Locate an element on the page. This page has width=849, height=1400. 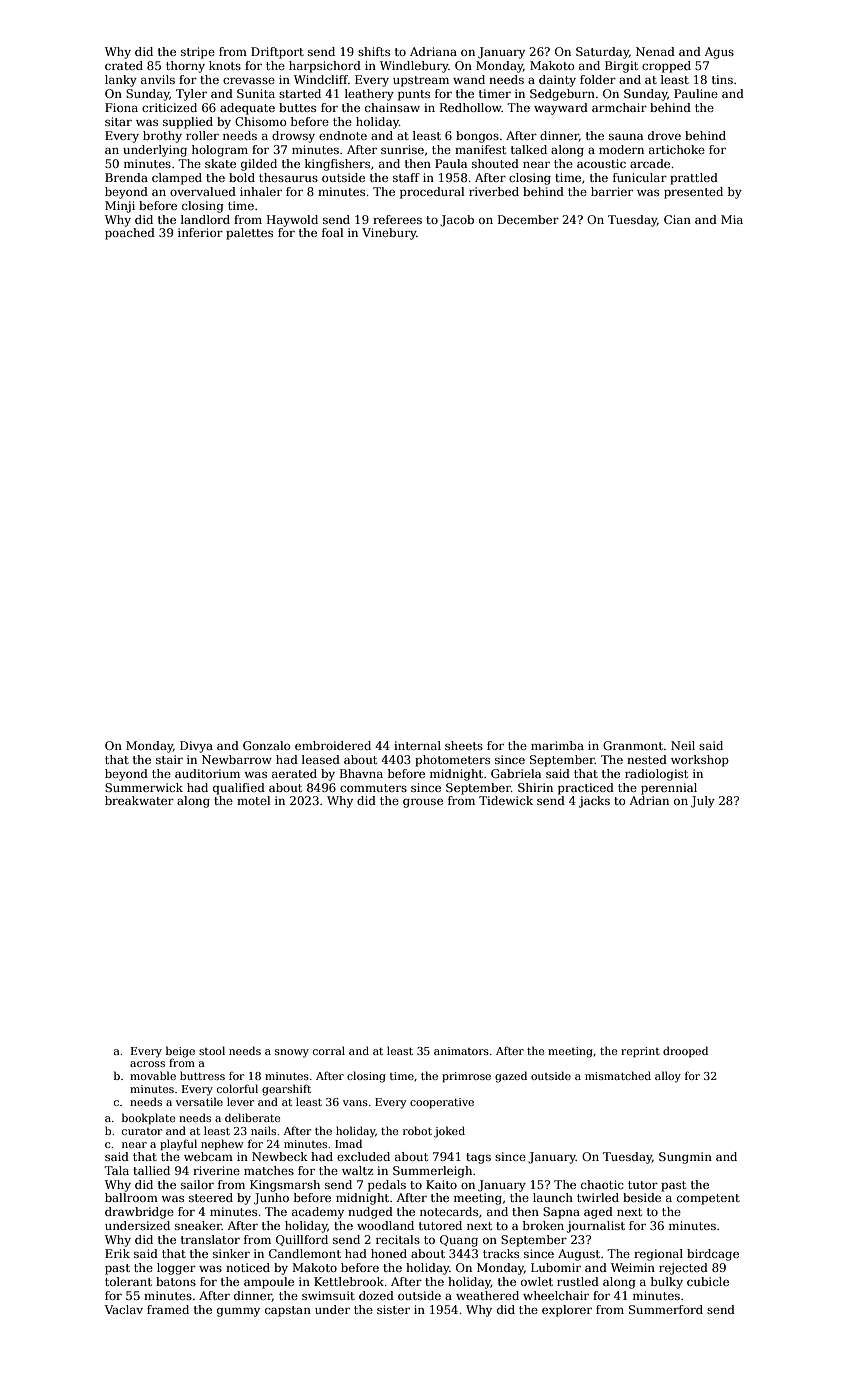
Granmont is located at coordinates (633, 745).
